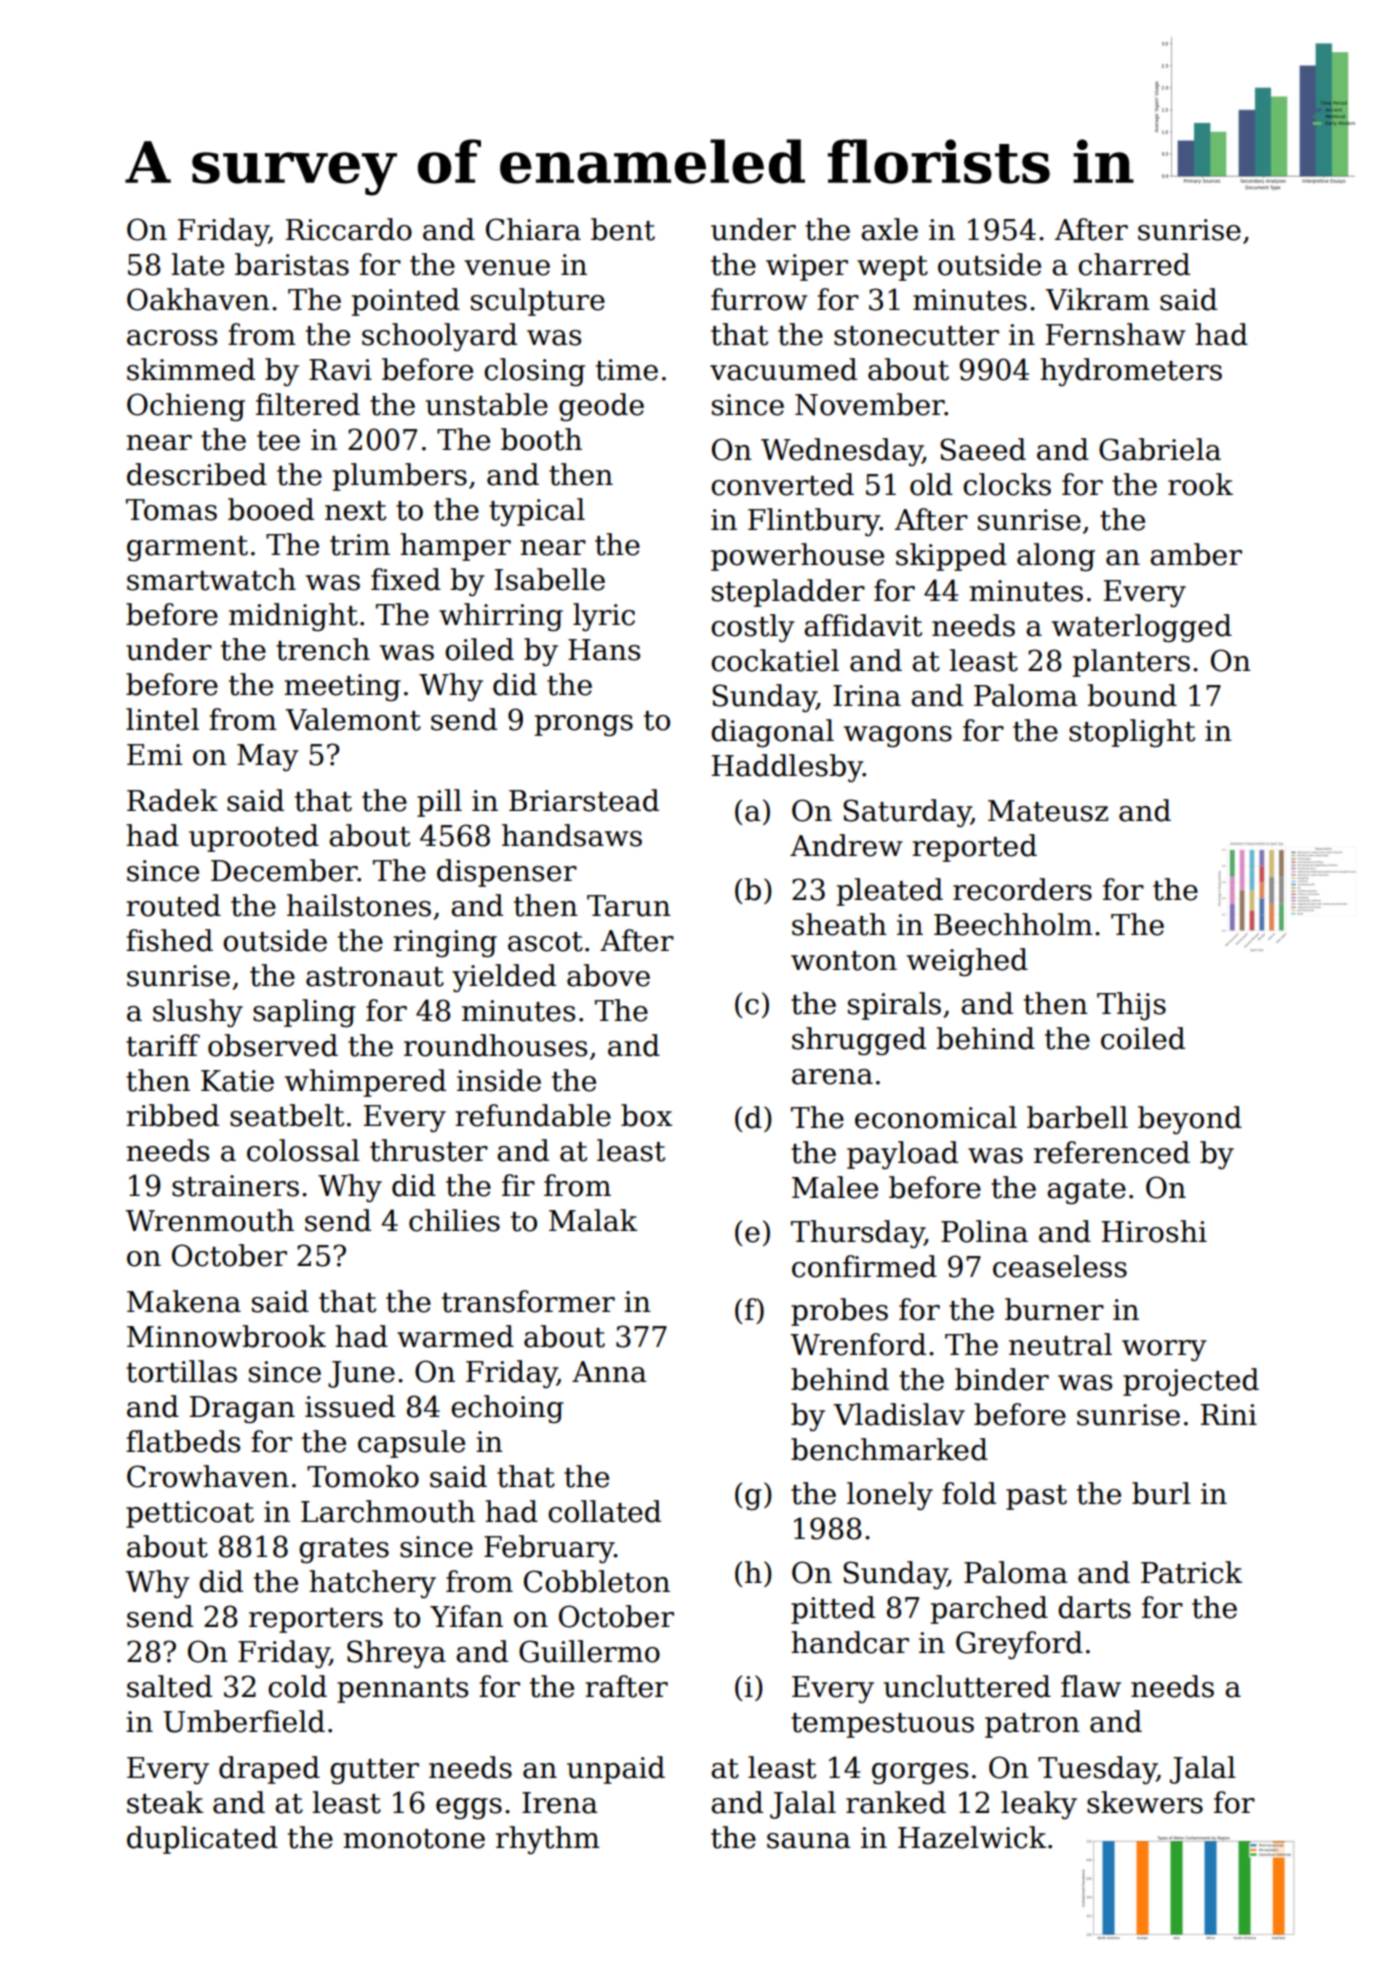 This page has height=1969, width=1386. What do you see at coordinates (890, 892) in the page?
I see `pleated` at bounding box center [890, 892].
